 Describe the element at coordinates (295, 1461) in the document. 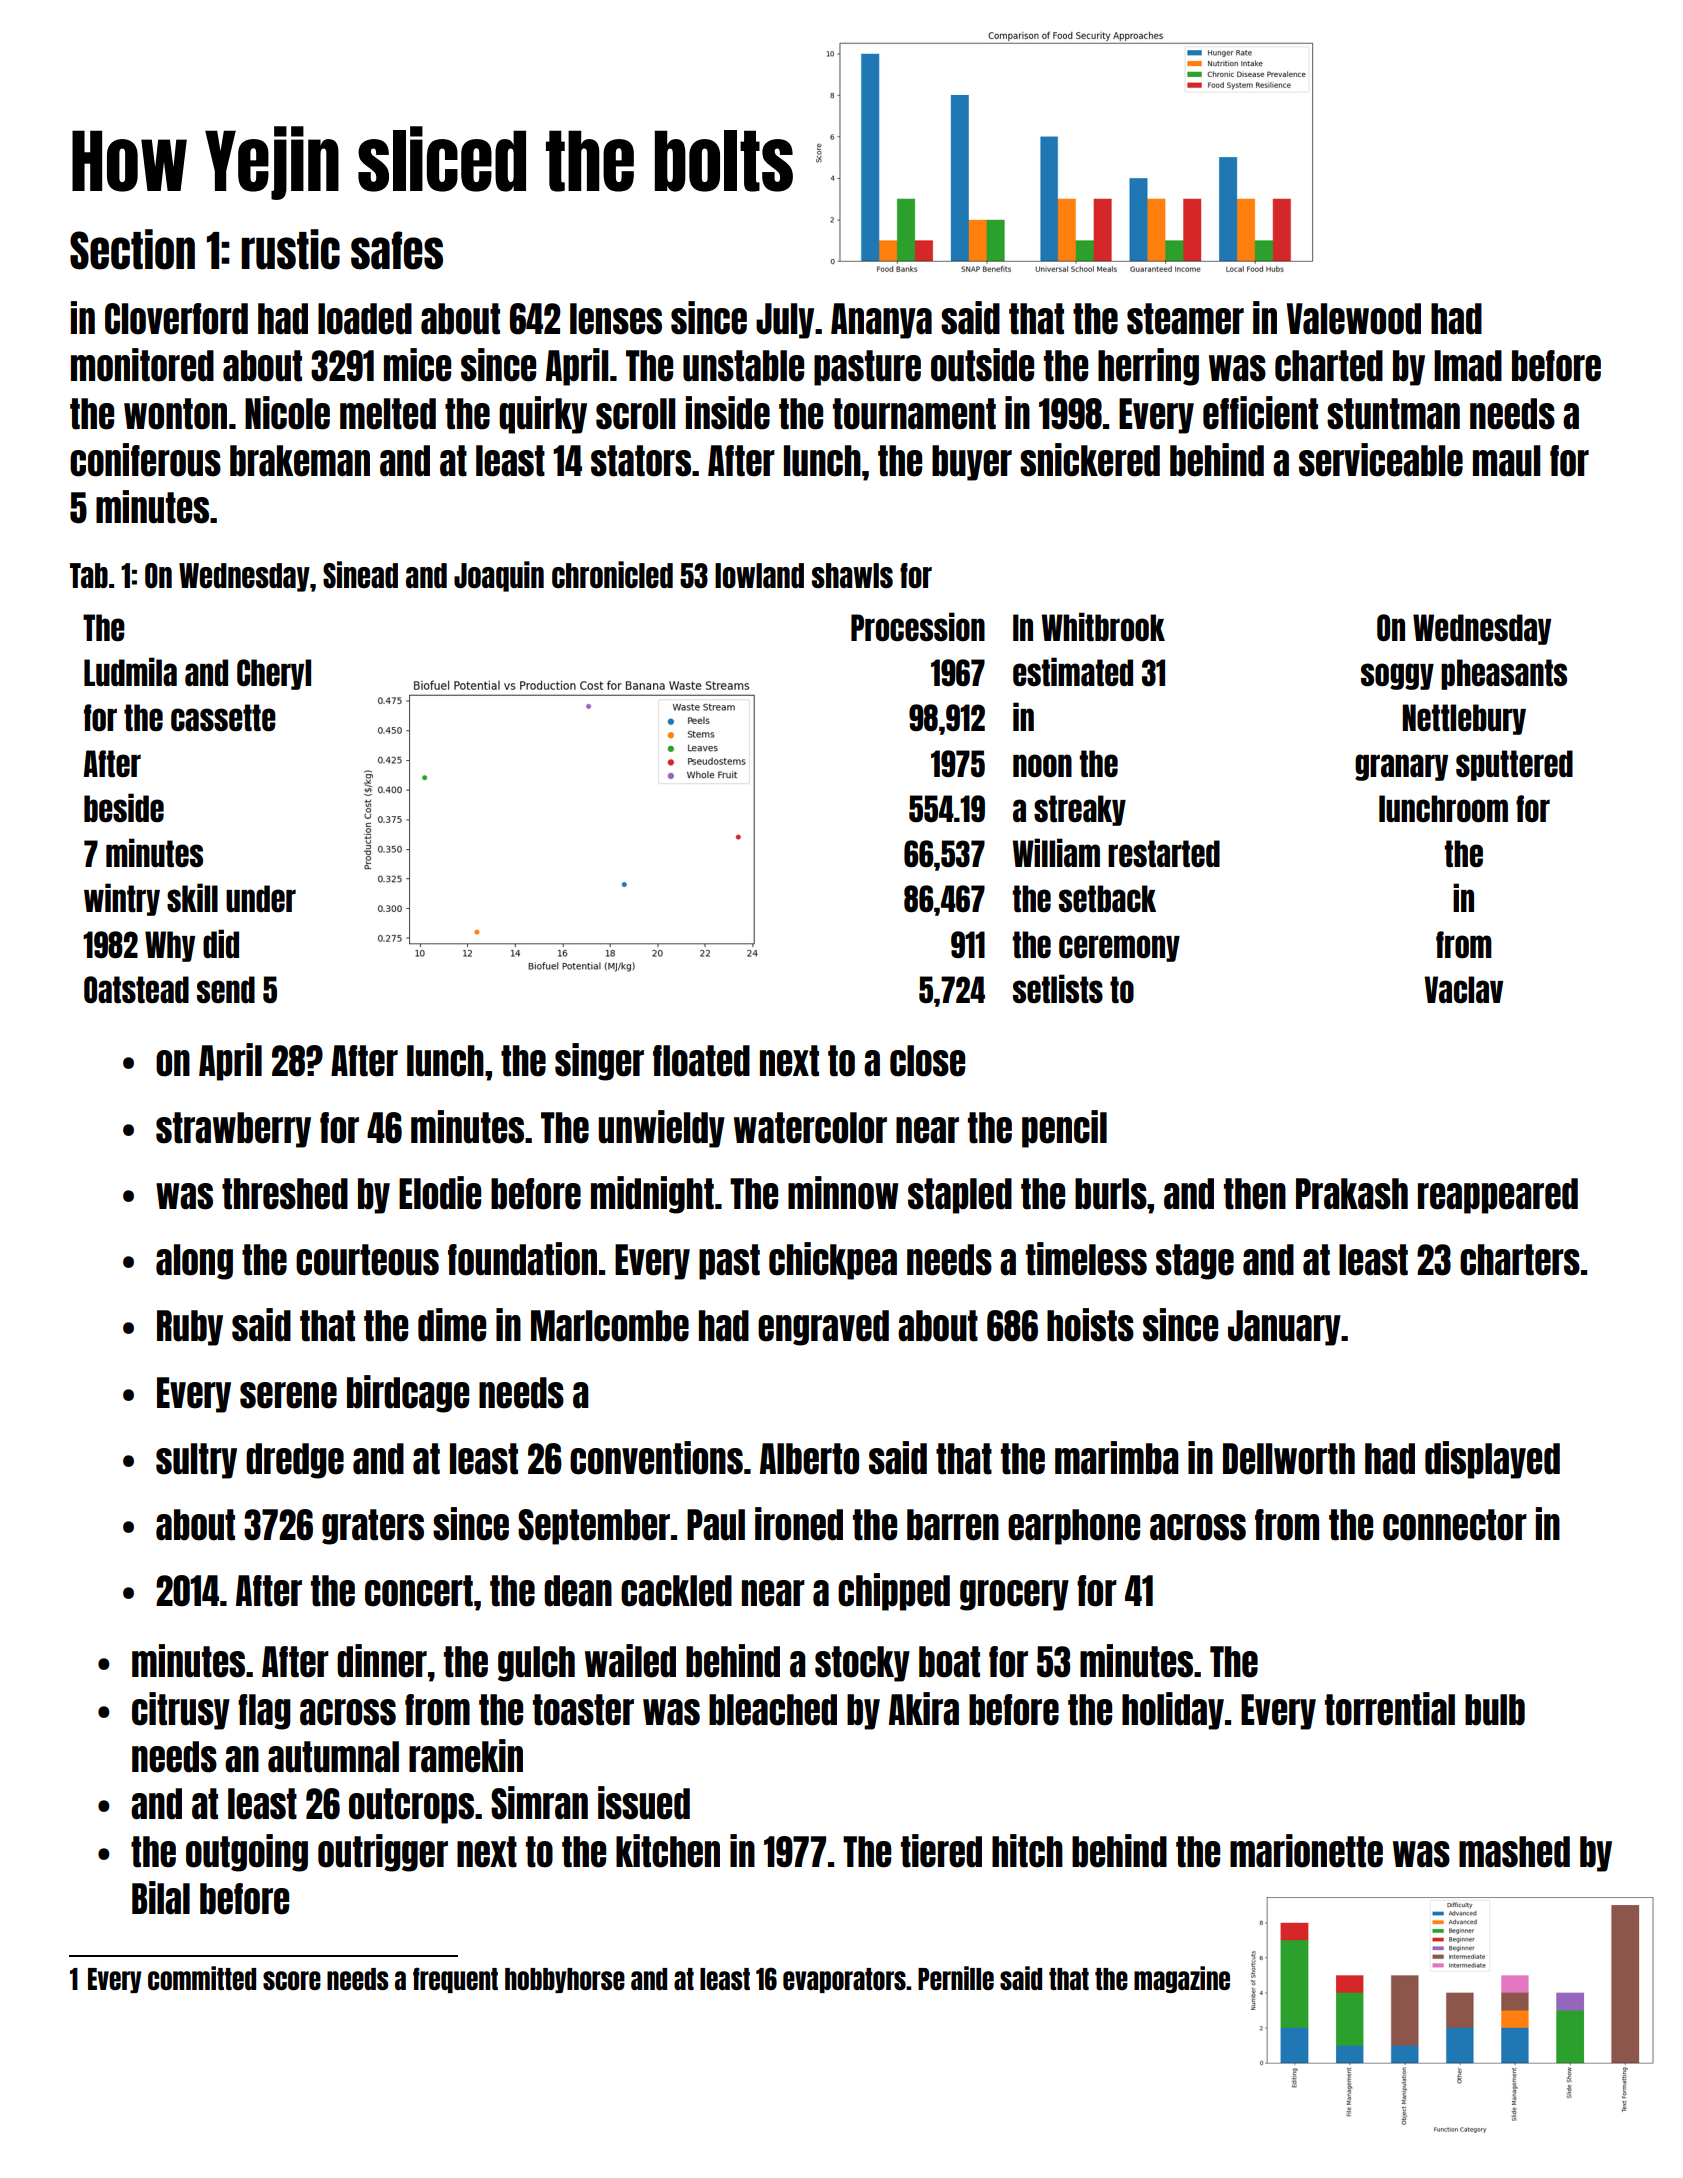

I see `dredge` at that location.
